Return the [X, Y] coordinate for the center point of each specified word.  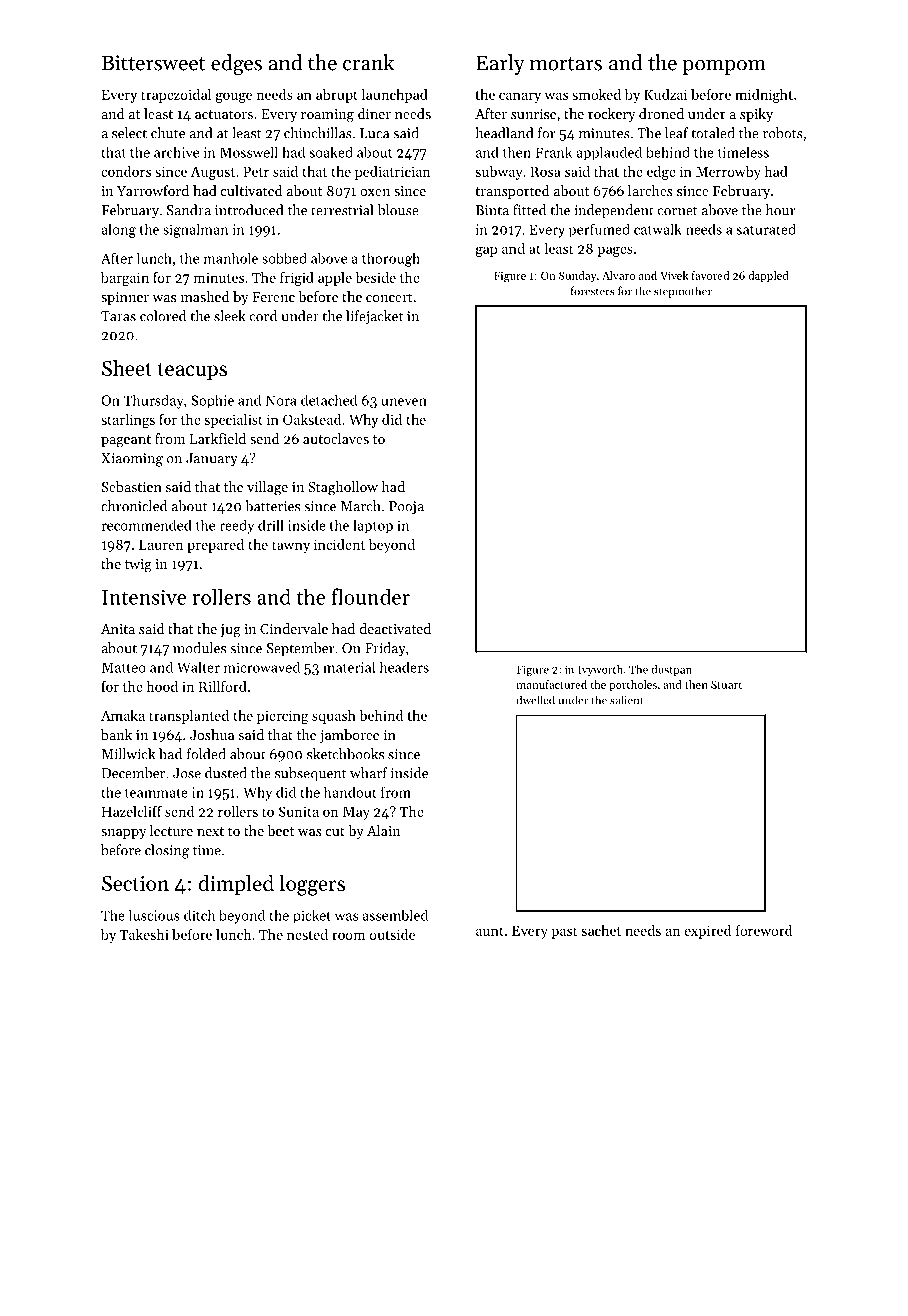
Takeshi [144, 934]
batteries [272, 506]
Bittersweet [154, 63]
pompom [724, 67]
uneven [404, 402]
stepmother [683, 292]
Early [500, 64]
